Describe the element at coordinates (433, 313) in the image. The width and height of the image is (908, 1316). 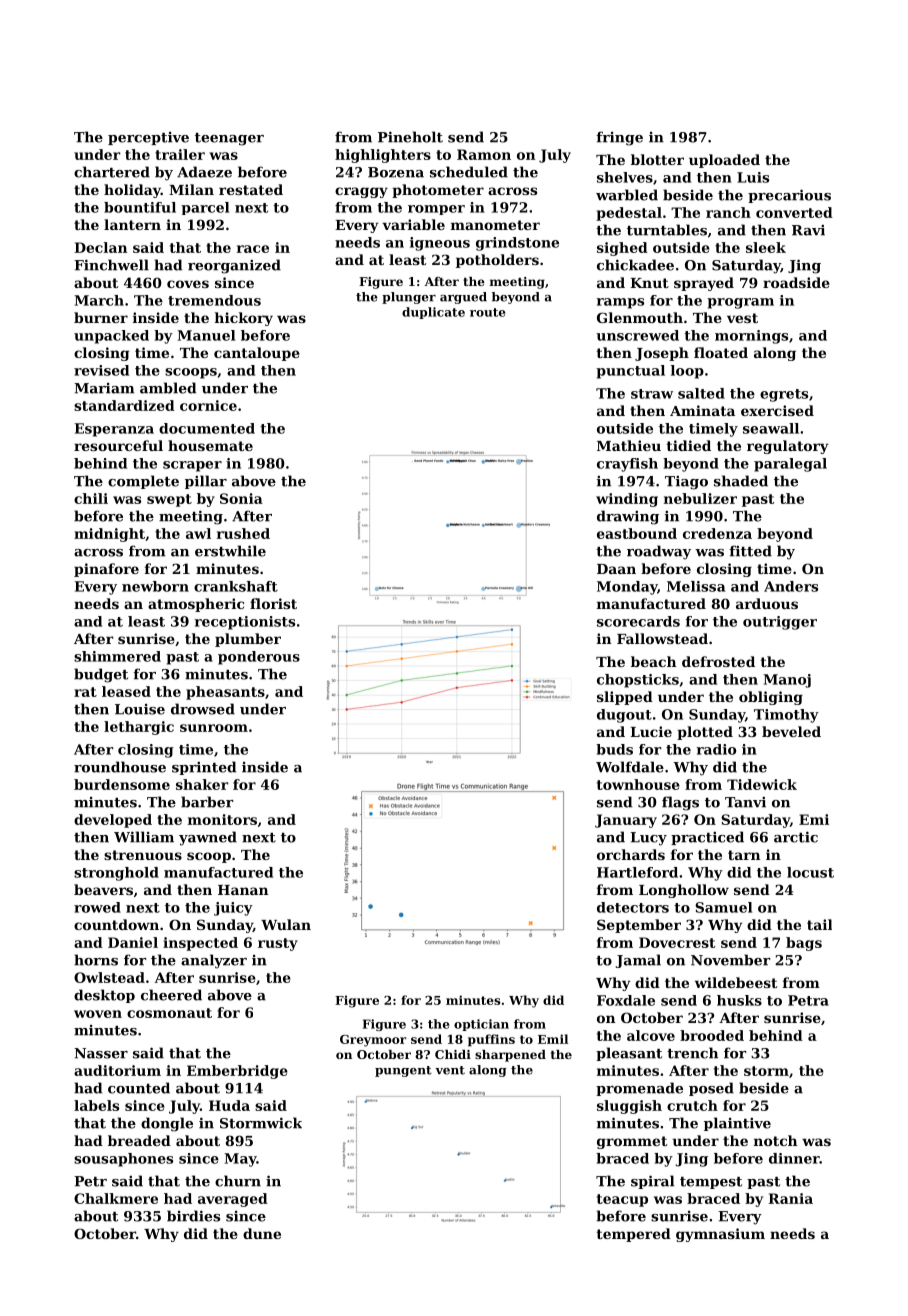
I see `duplicate` at that location.
